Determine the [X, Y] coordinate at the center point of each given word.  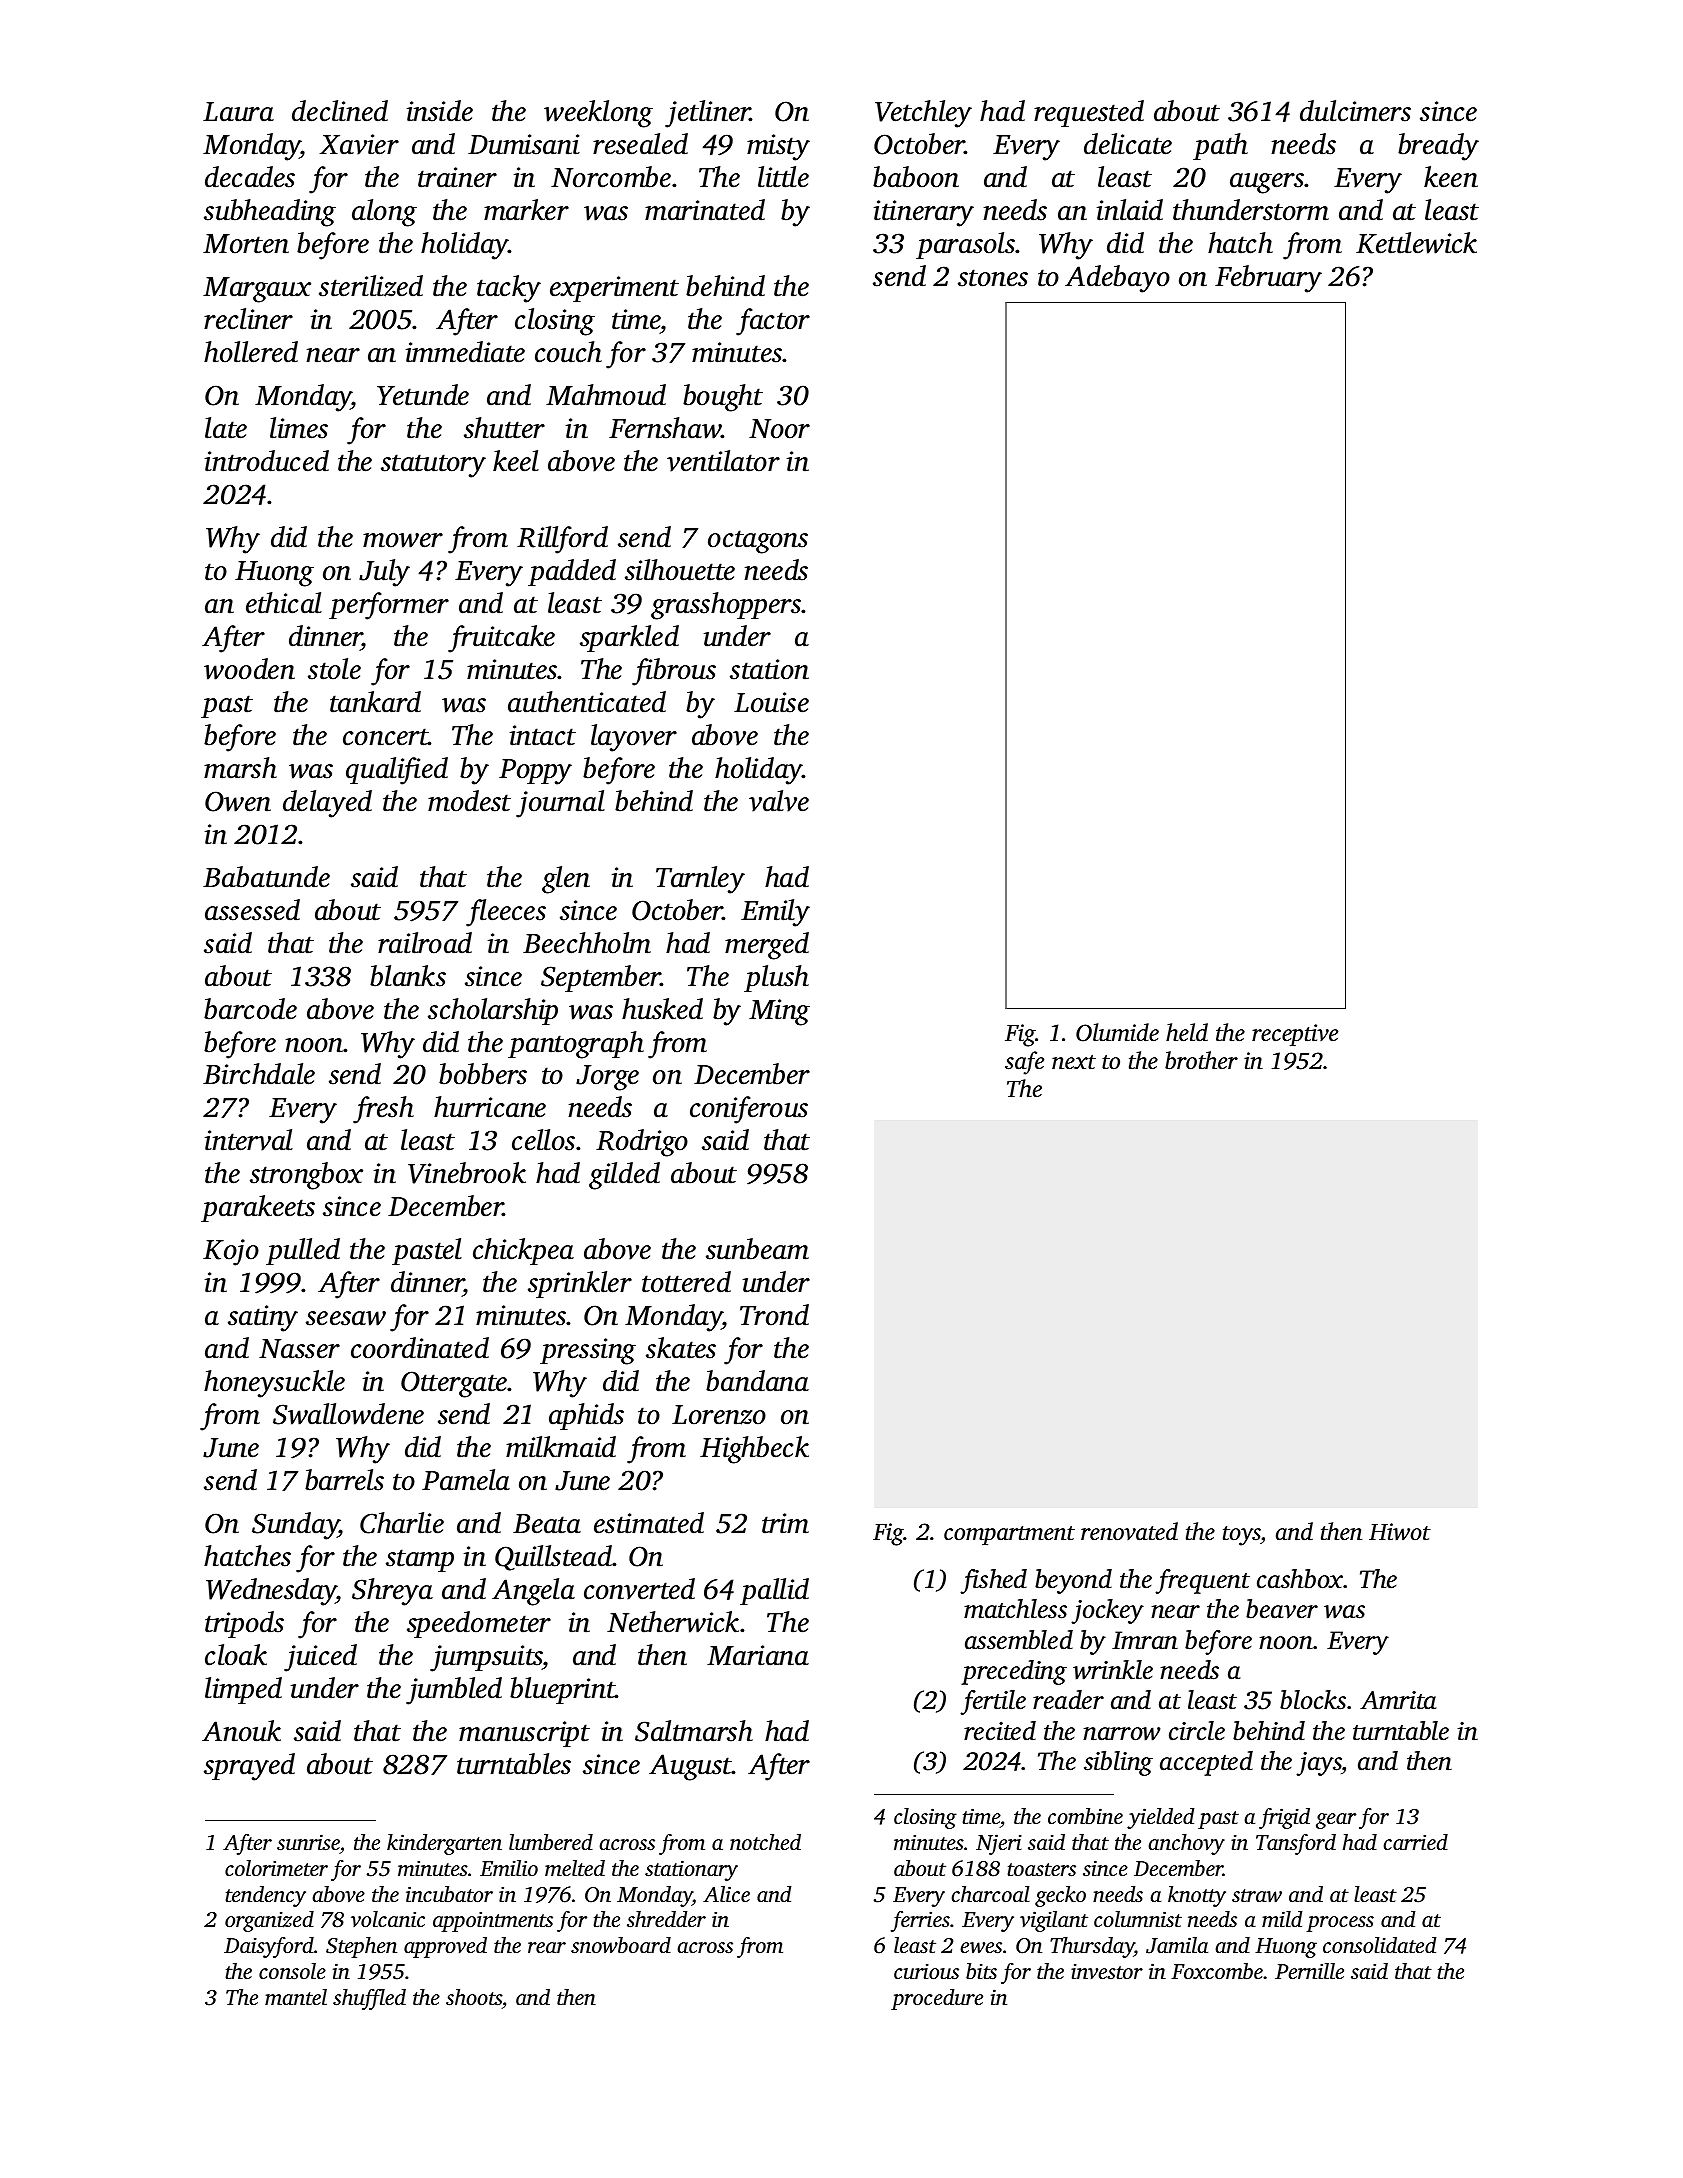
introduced [267, 461]
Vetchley [923, 114]
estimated [649, 1523]
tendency [265, 1896]
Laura [238, 112]
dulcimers [1355, 111]
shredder [666, 1919]
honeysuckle [274, 1384]
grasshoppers [726, 606]
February [1268, 279]
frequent [1202, 1581]
